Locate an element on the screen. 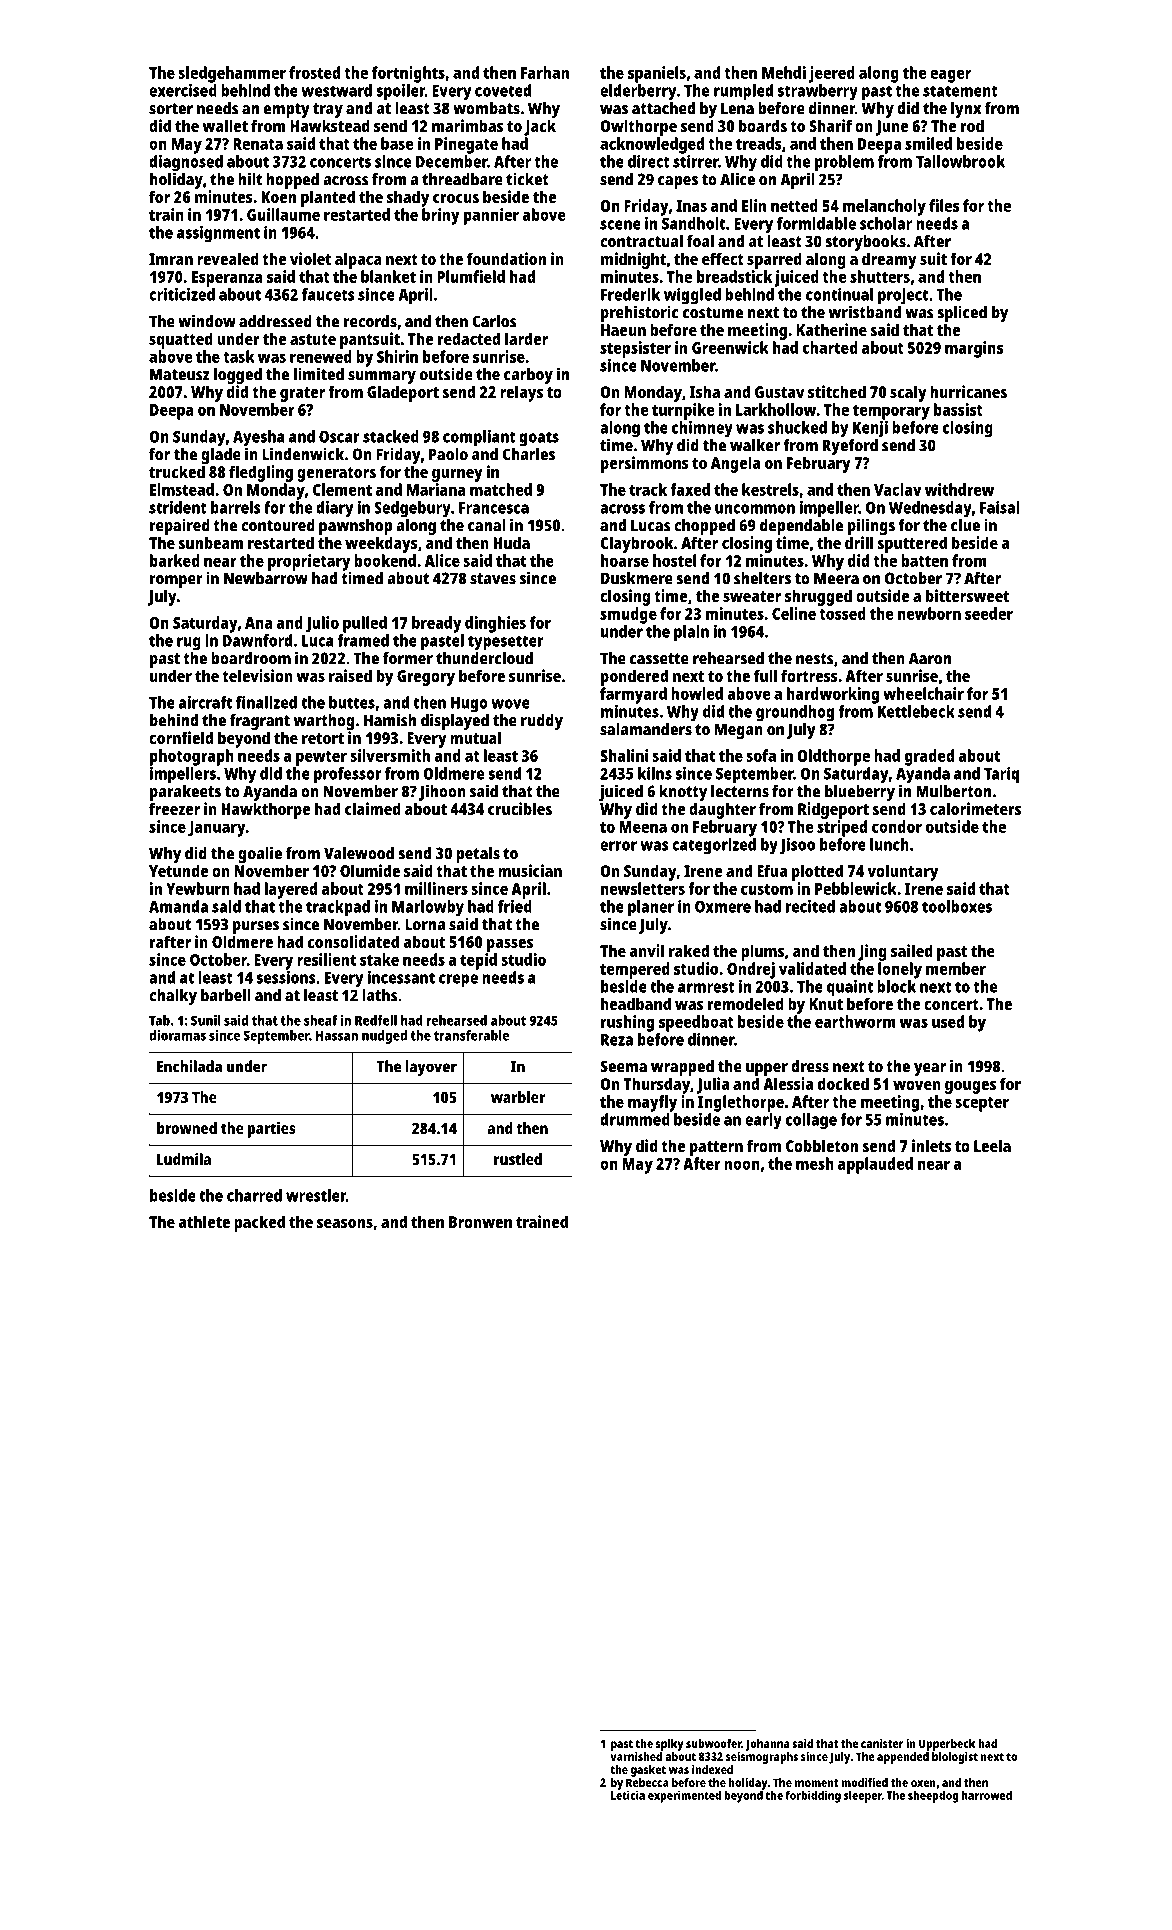  logged is located at coordinates (238, 376).
